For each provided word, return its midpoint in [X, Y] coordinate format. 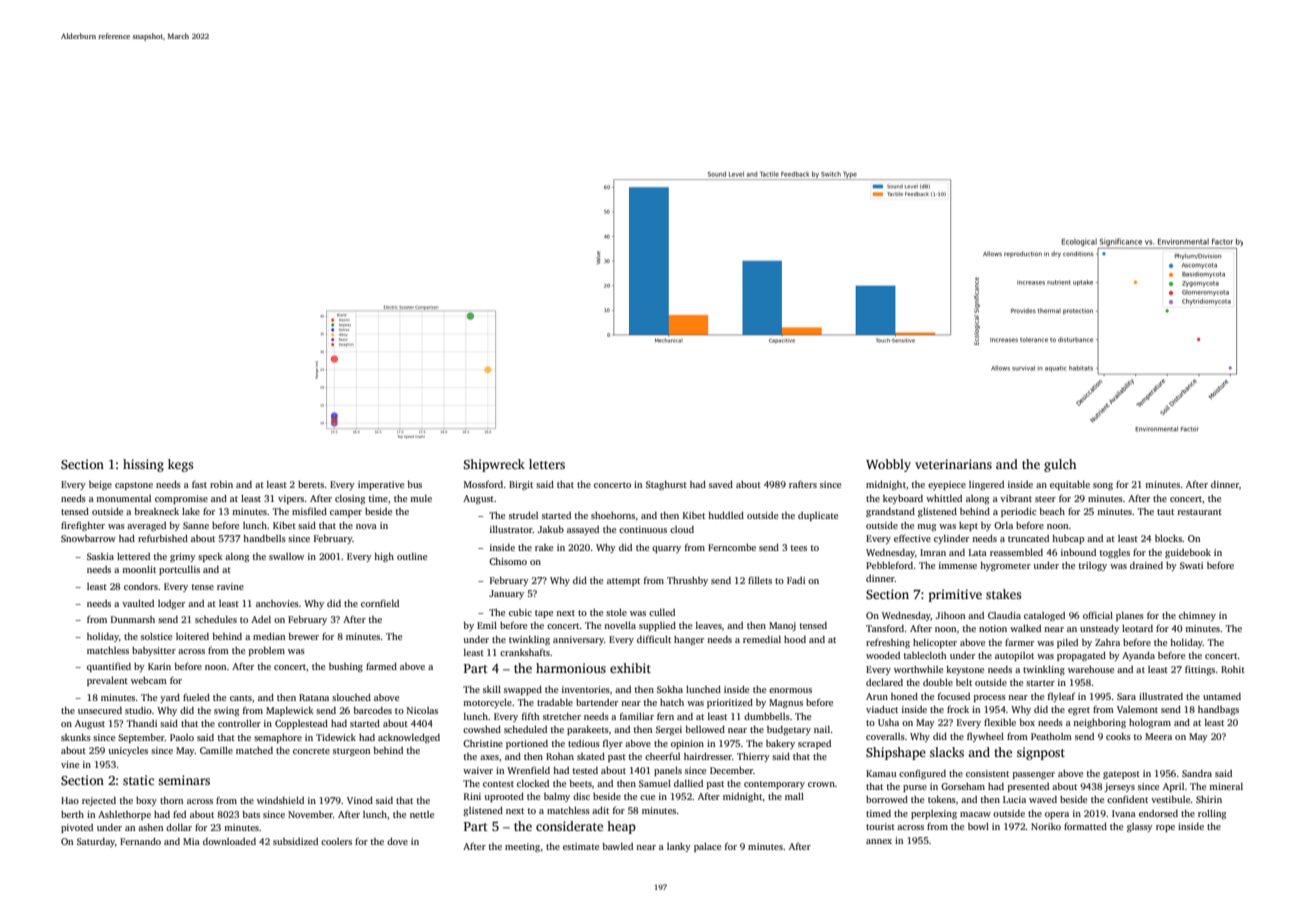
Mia [191, 841]
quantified [109, 667]
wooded [883, 655]
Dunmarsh [133, 619]
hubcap [1068, 539]
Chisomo [508, 561]
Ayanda [1138, 656]
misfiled [309, 511]
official [1098, 615]
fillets [760, 580]
